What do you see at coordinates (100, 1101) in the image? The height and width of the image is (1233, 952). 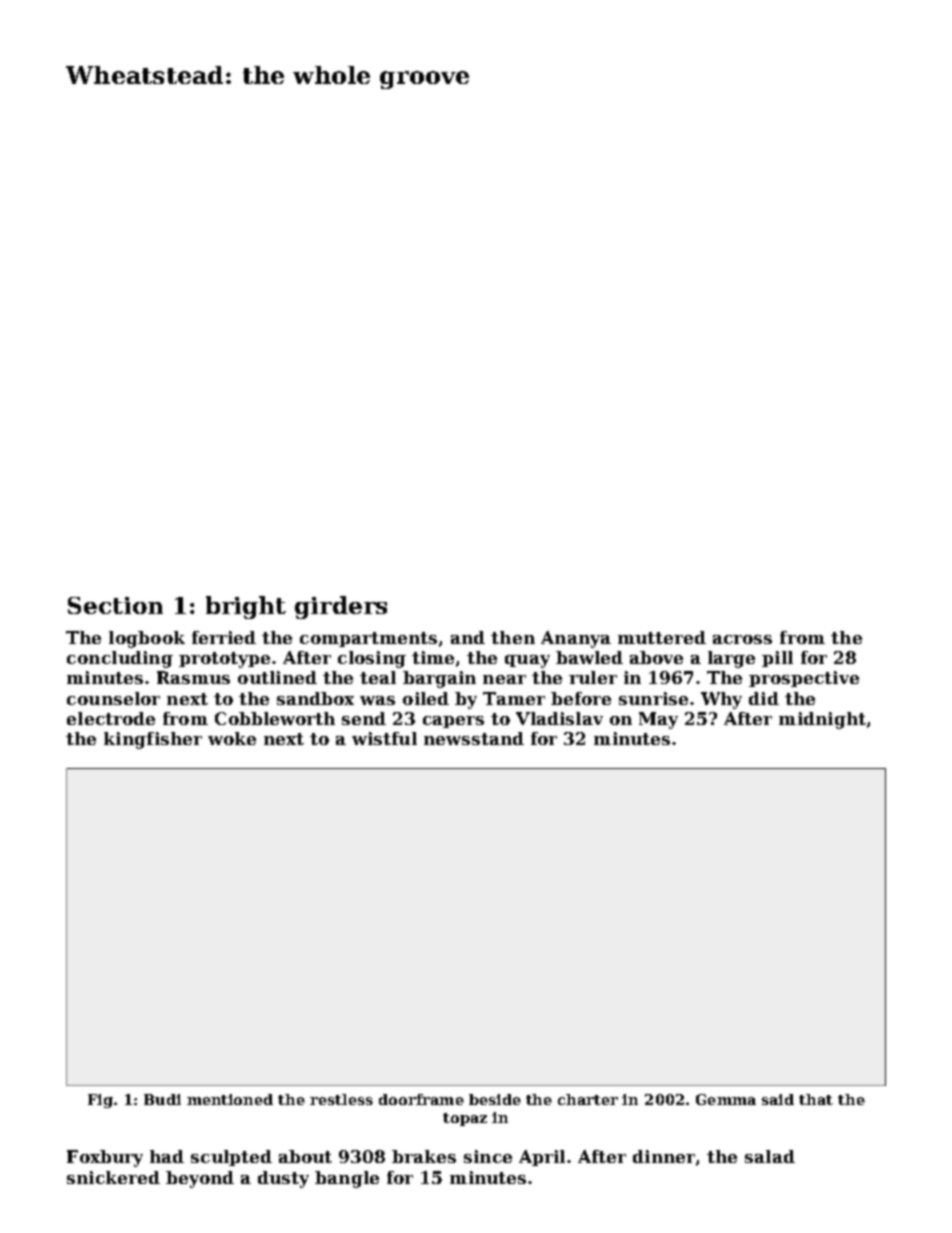 I see `Fig` at bounding box center [100, 1101].
